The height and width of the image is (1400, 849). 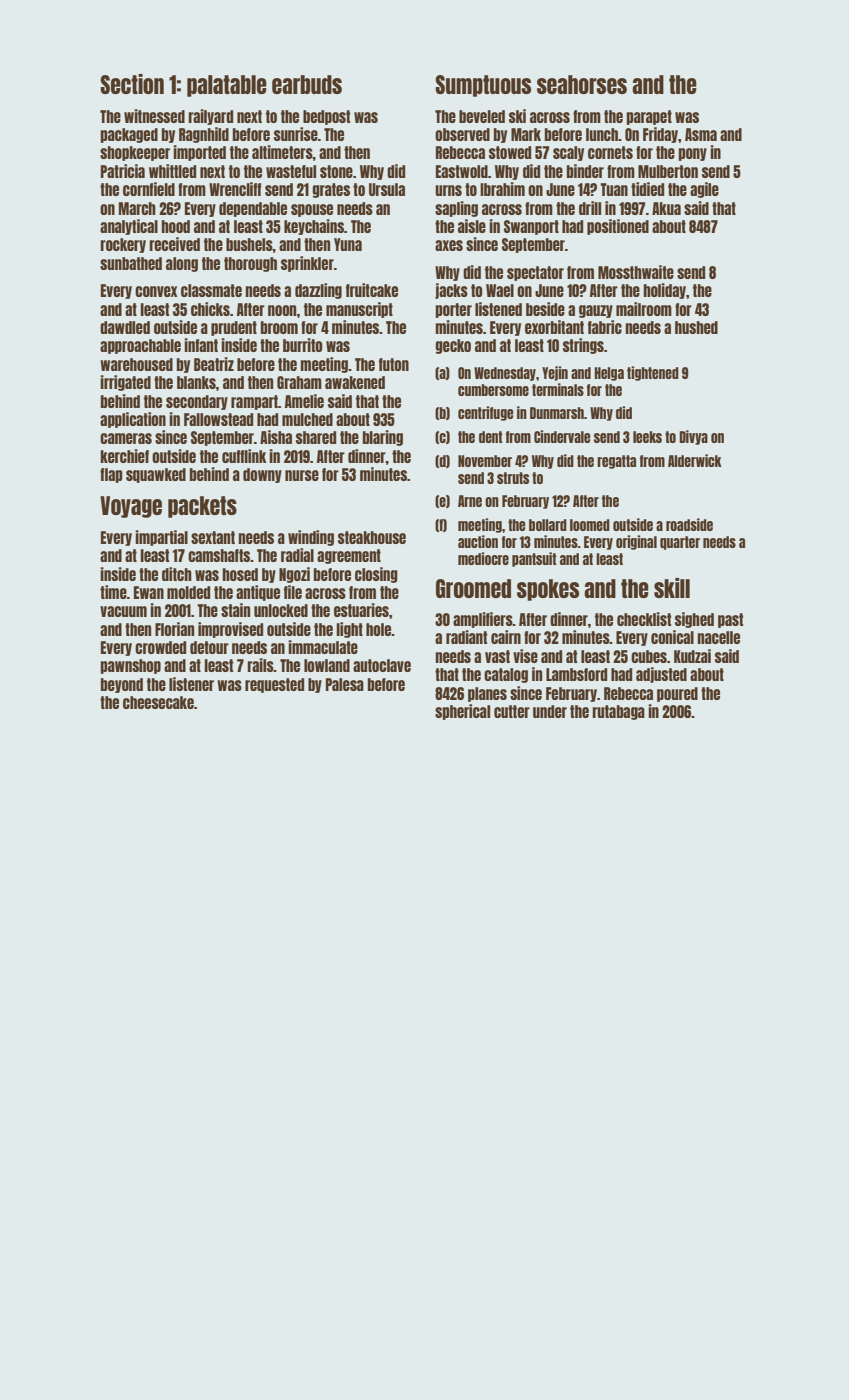 What do you see at coordinates (618, 712) in the image?
I see `rutabaga` at bounding box center [618, 712].
